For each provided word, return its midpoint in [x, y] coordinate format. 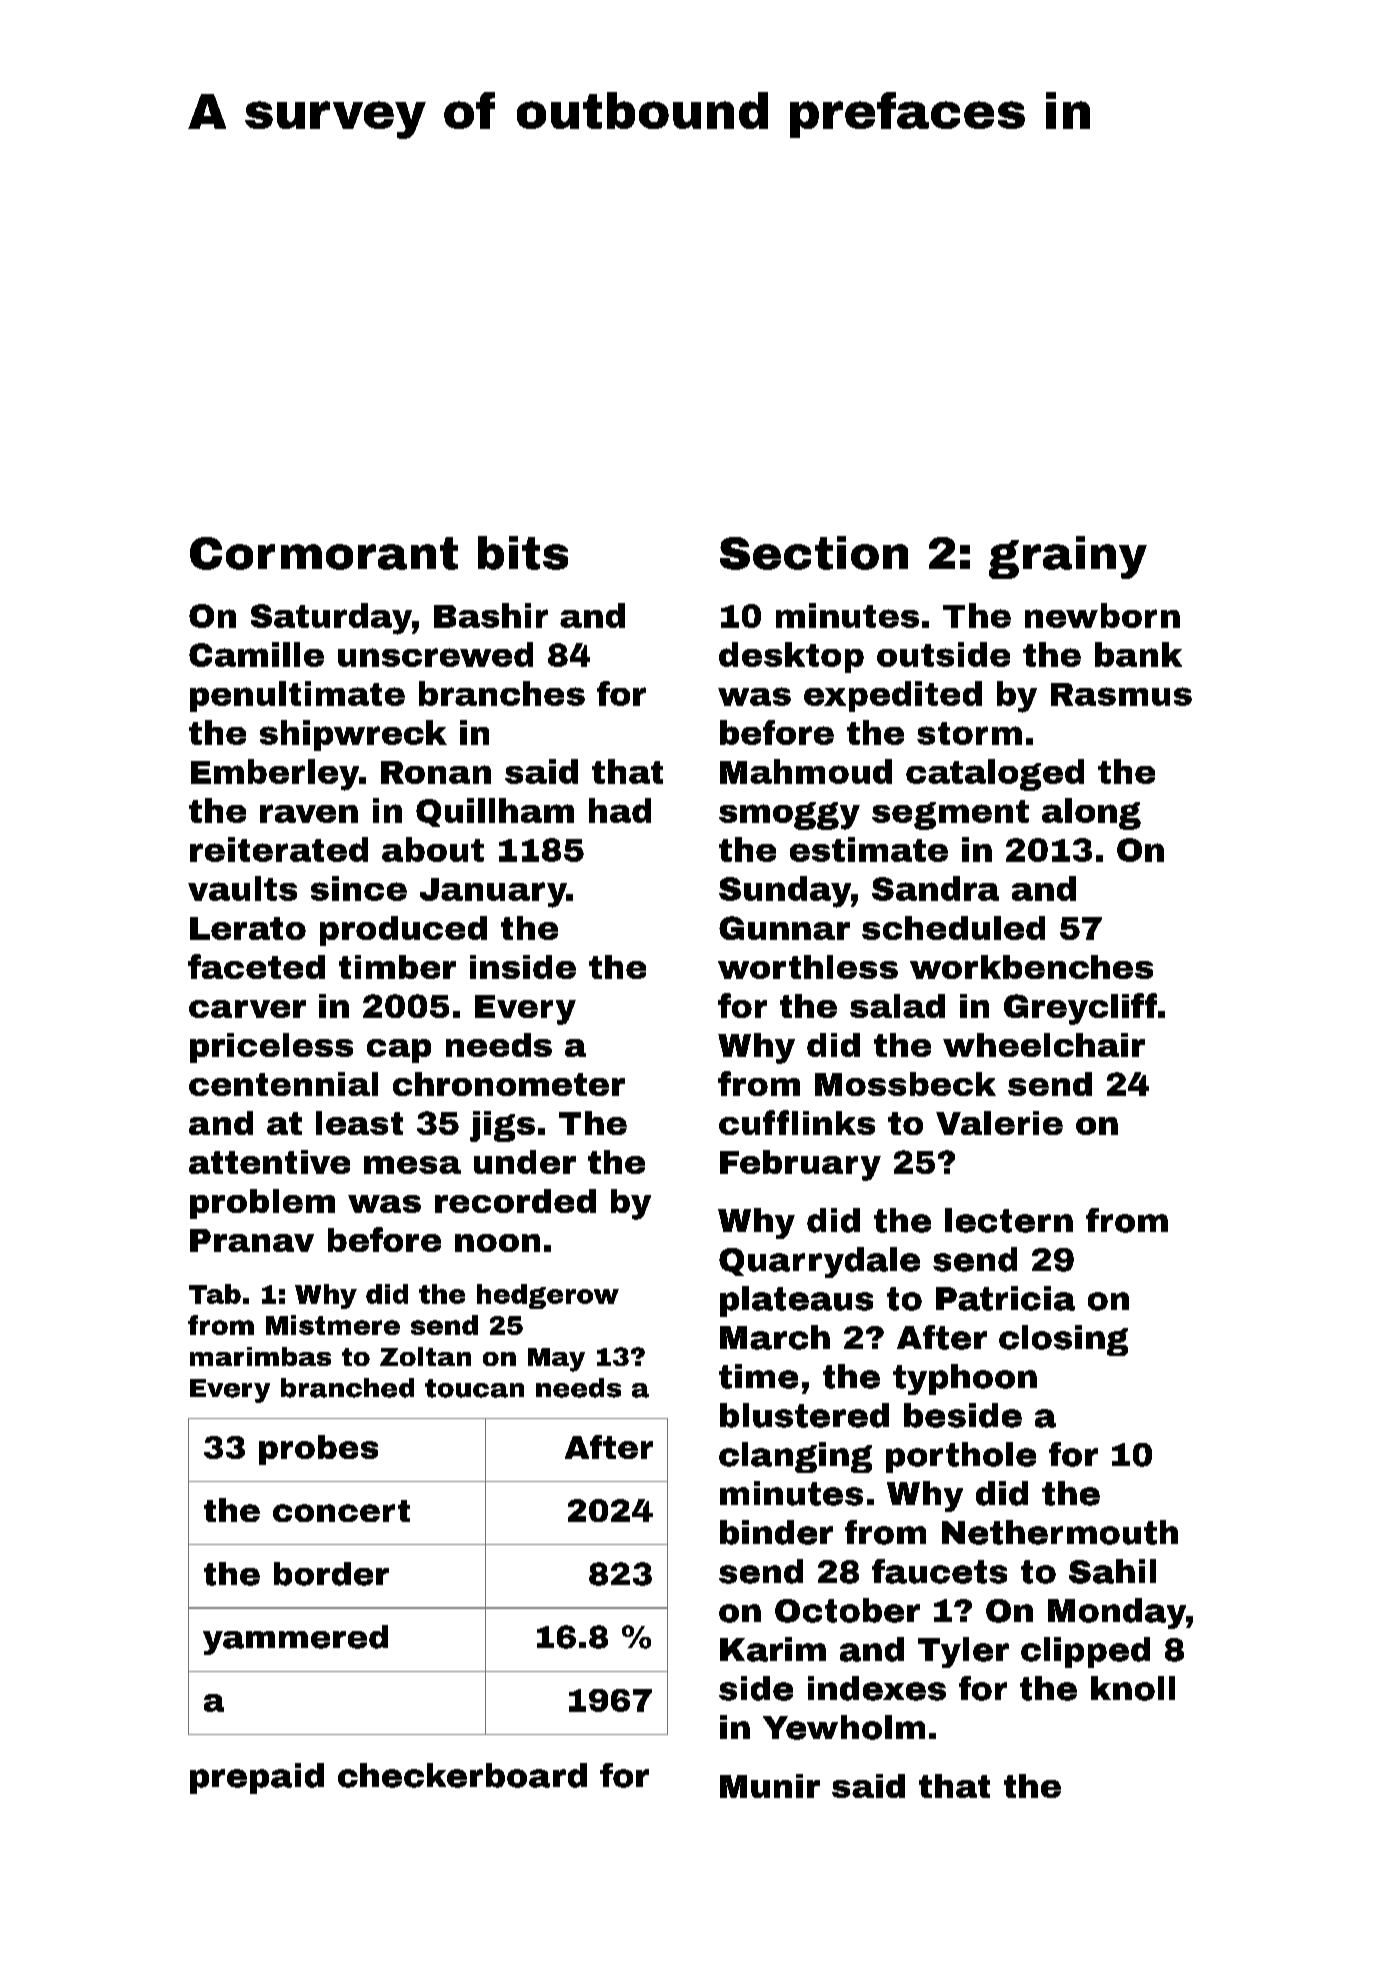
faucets [939, 1571]
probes [318, 1450]
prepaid [257, 1778]
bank [1138, 654]
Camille [256, 654]
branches [502, 693]
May [556, 1360]
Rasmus [1121, 694]
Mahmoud [806, 771]
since [359, 888]
